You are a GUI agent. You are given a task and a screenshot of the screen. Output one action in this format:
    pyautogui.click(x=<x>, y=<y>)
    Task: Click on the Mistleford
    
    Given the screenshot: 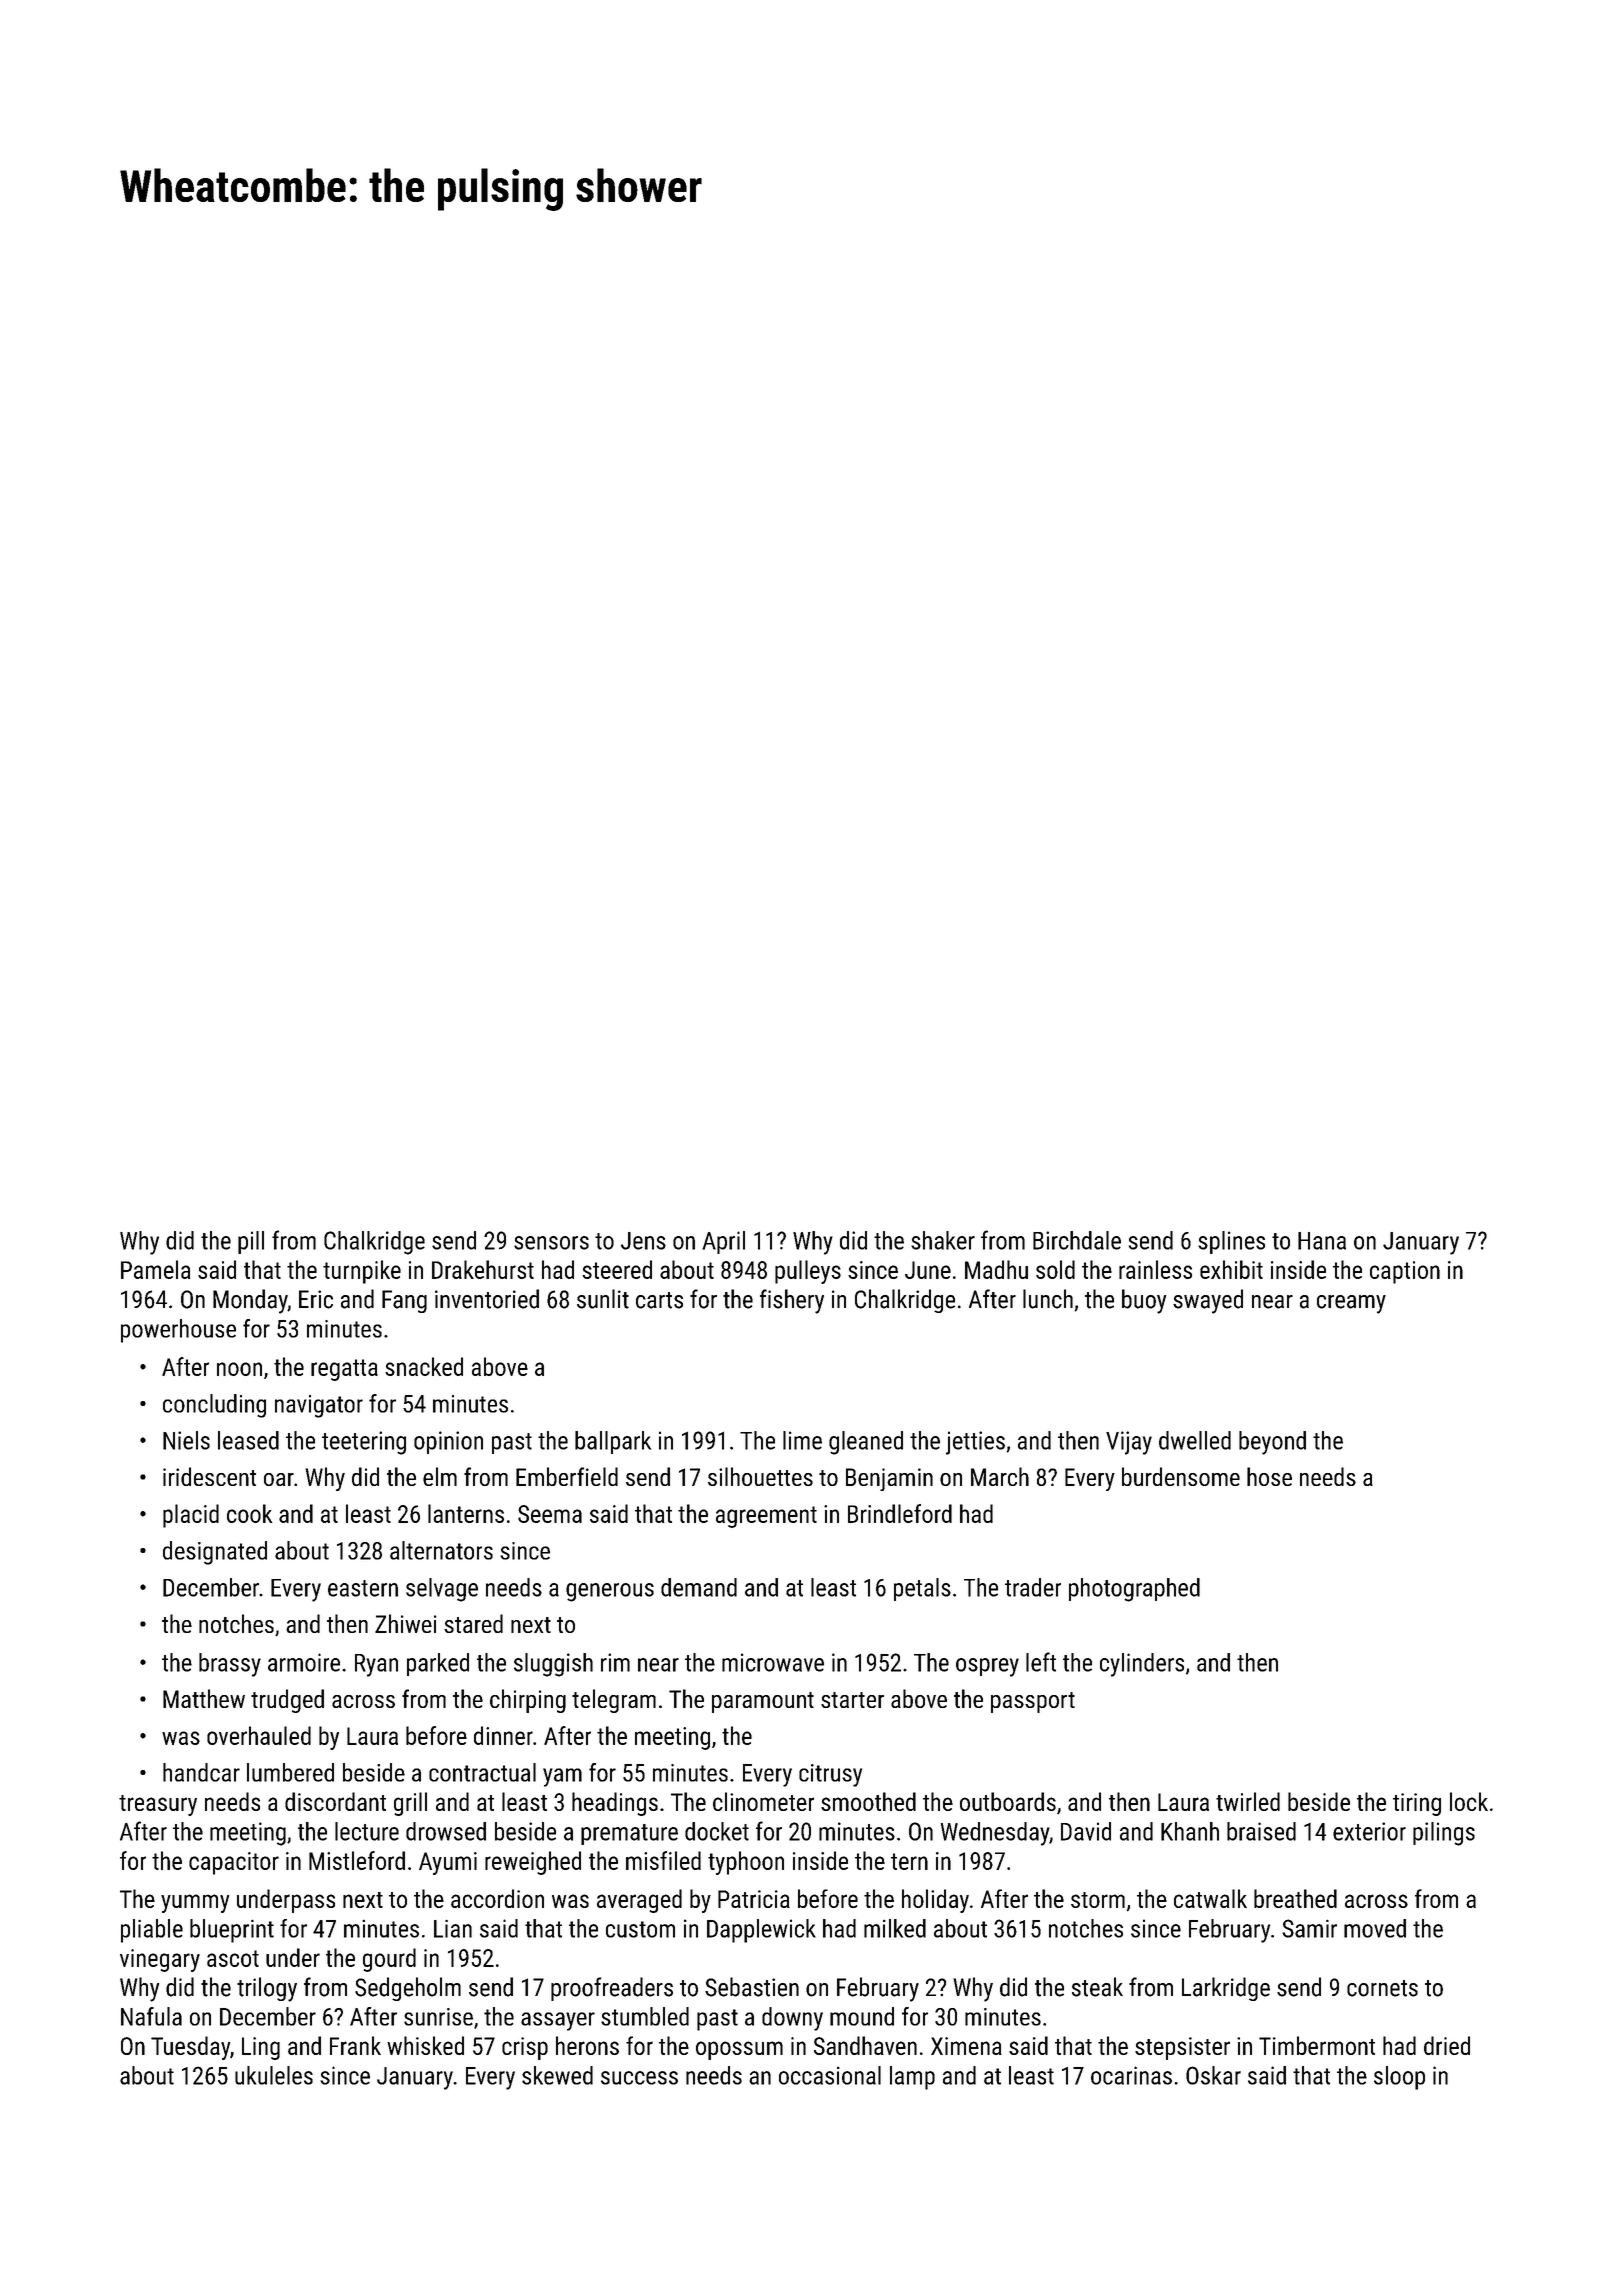 What is the action you would take?
    pyautogui.click(x=357, y=1860)
